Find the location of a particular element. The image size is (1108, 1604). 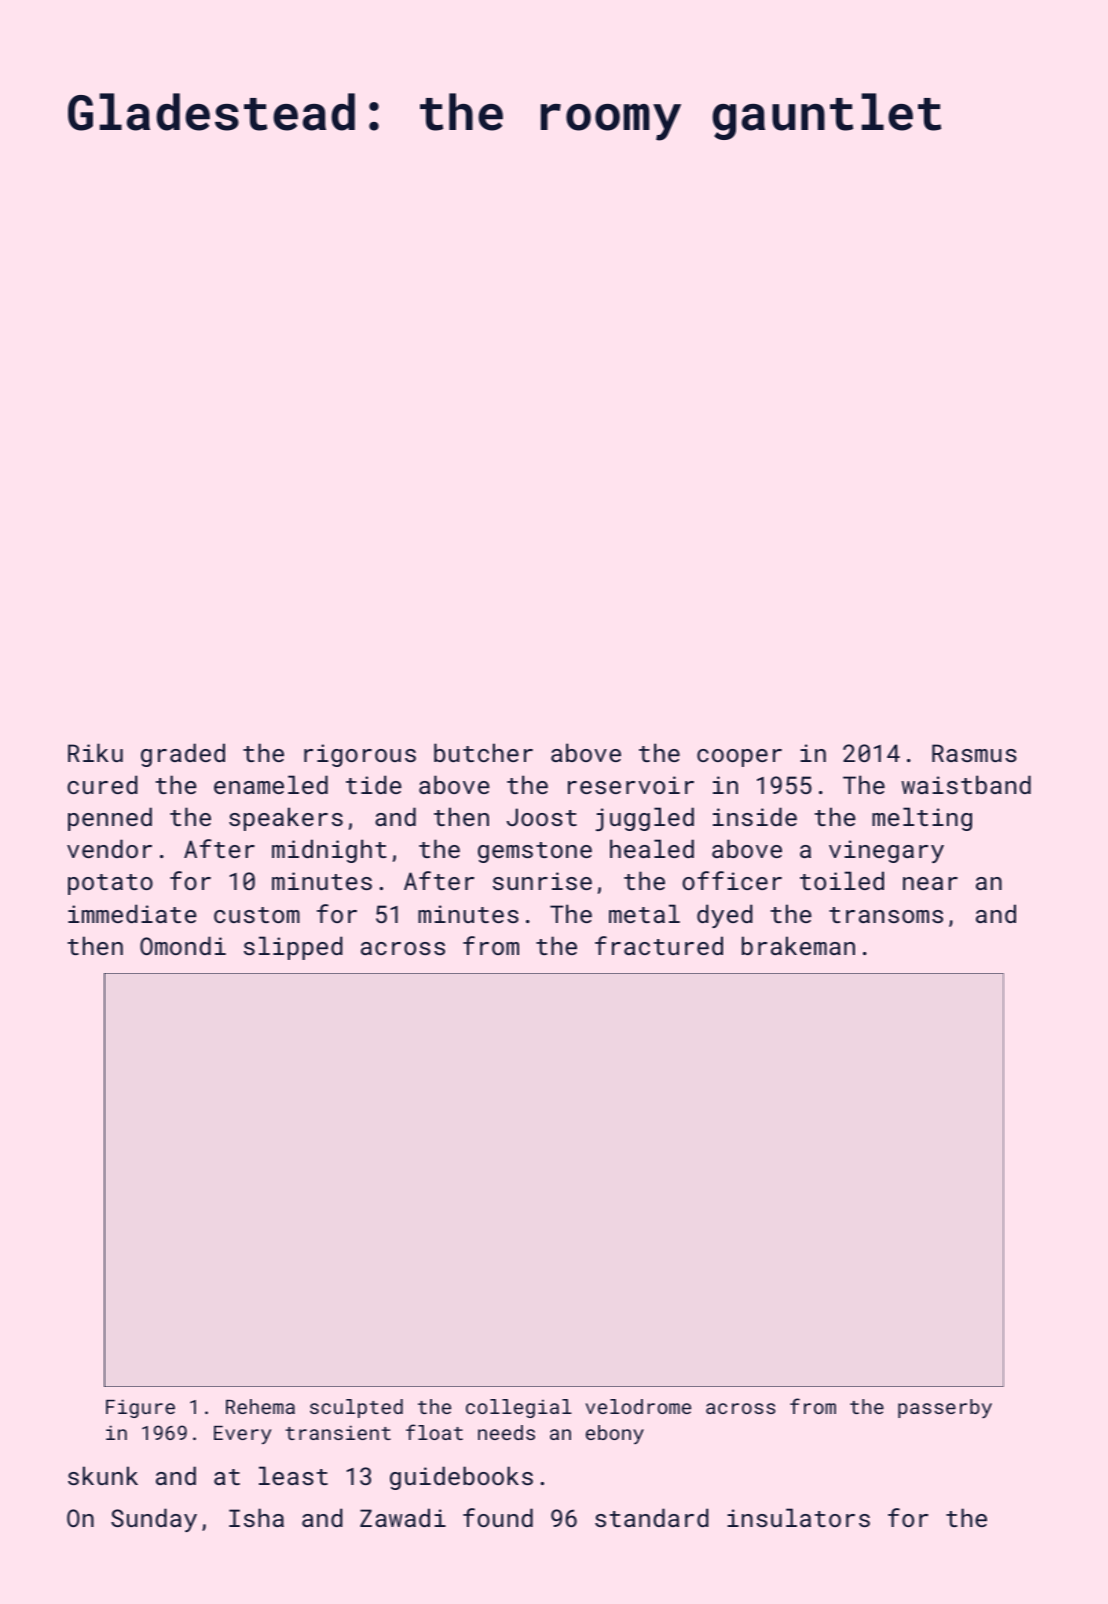

slipped is located at coordinates (293, 948).
